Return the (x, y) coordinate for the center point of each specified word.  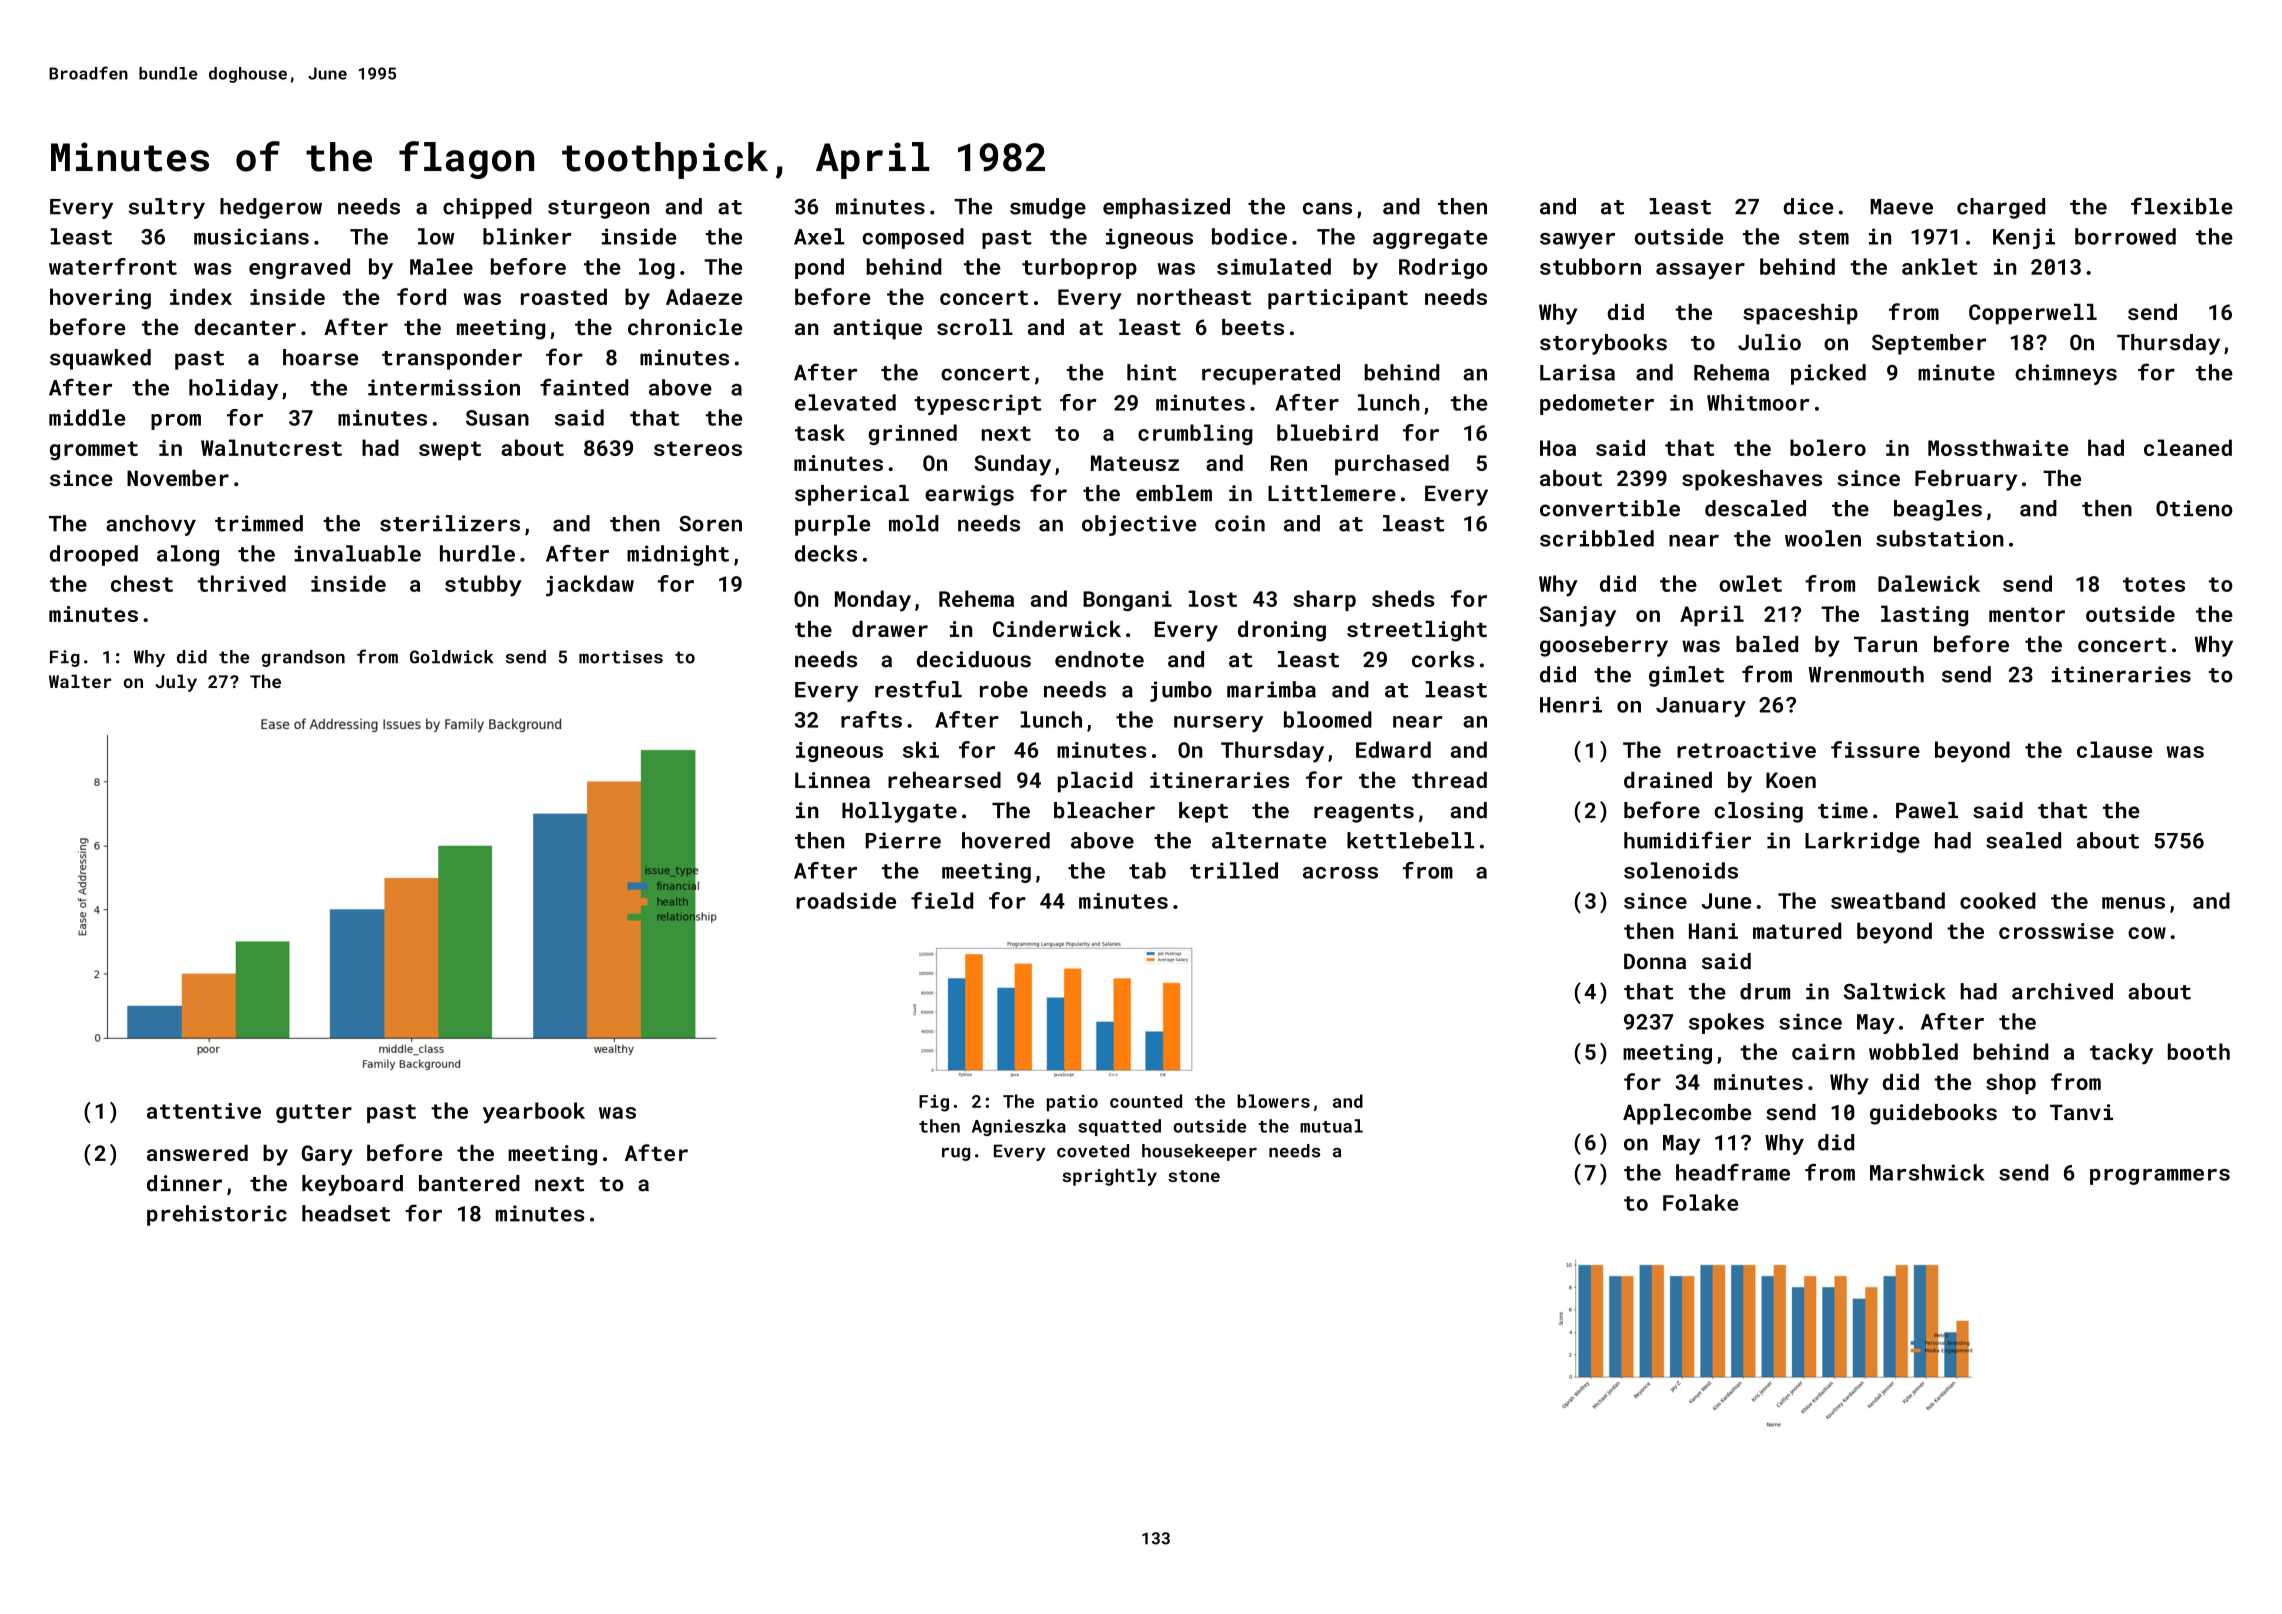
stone (1194, 1176)
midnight (678, 555)
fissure (1875, 749)
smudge (1048, 208)
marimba (1271, 689)
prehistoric (217, 1215)
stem (1824, 237)
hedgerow (271, 208)
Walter (80, 681)
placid (1095, 782)
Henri (1571, 704)
